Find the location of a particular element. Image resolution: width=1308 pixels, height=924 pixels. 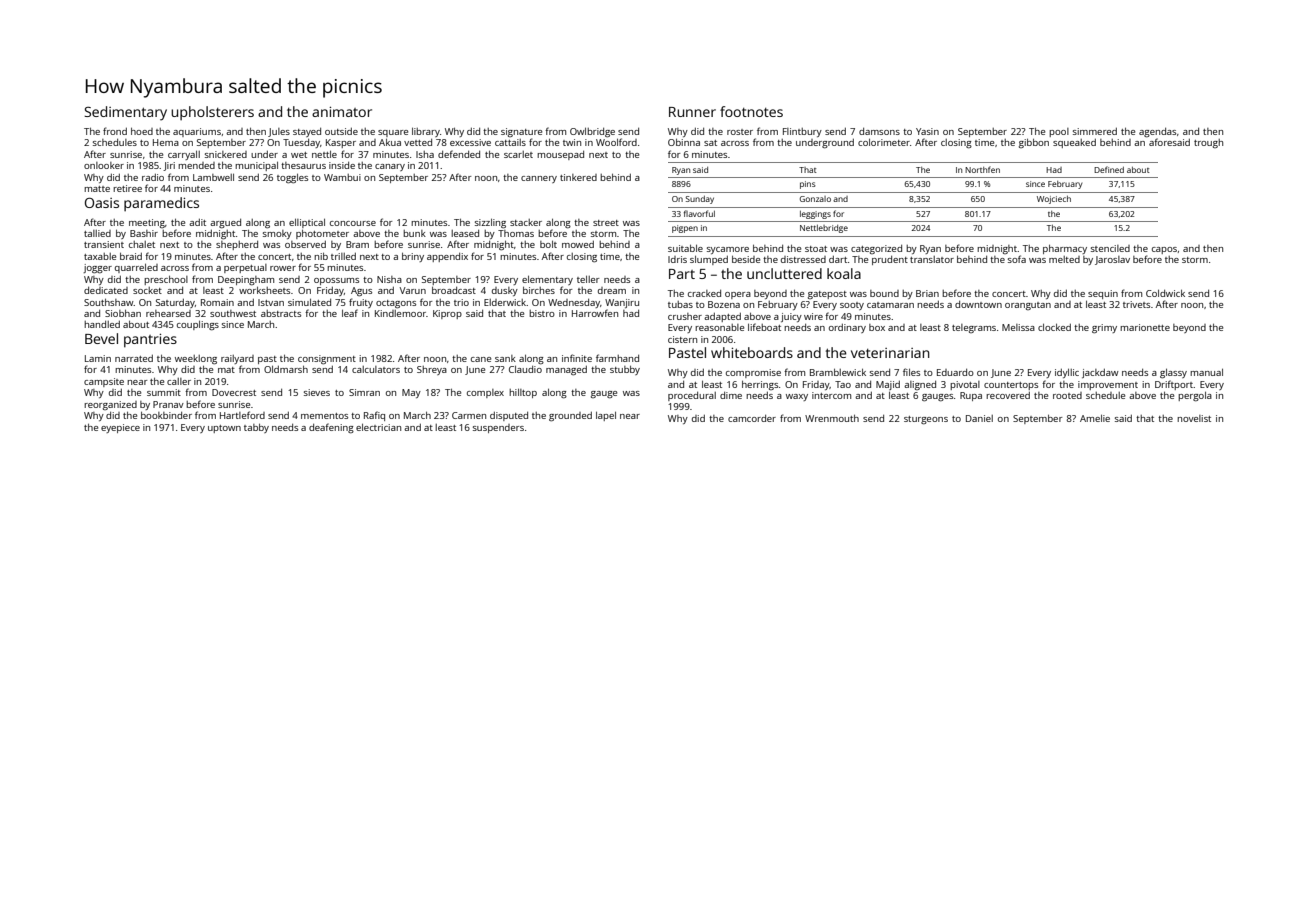

whiteboards is located at coordinates (752, 352).
